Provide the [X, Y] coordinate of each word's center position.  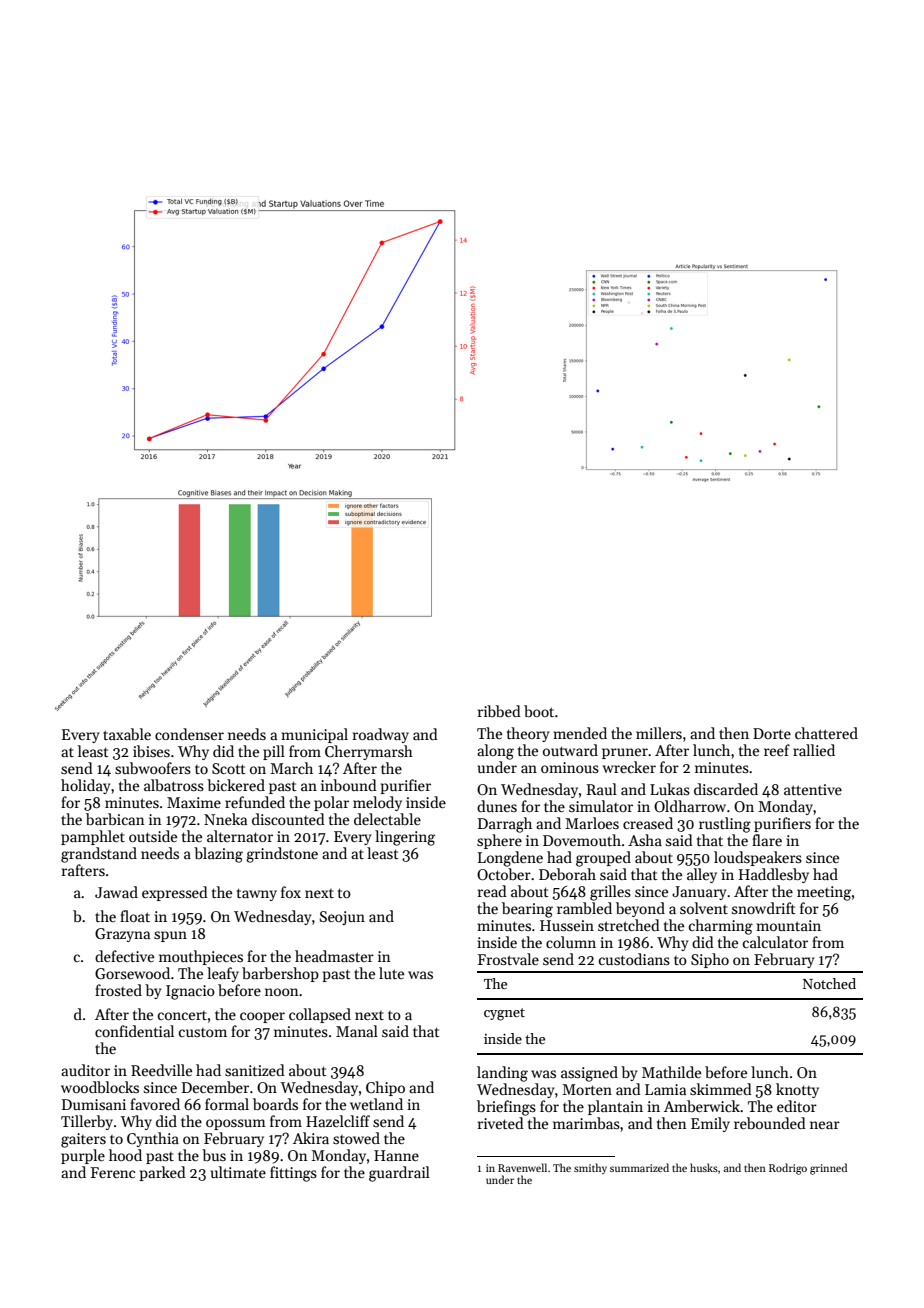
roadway [381, 735]
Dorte [772, 733]
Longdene [510, 859]
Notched [829, 983]
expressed [175, 893]
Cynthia [153, 1139]
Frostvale [508, 959]
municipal [314, 735]
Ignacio [190, 992]
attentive [813, 789]
